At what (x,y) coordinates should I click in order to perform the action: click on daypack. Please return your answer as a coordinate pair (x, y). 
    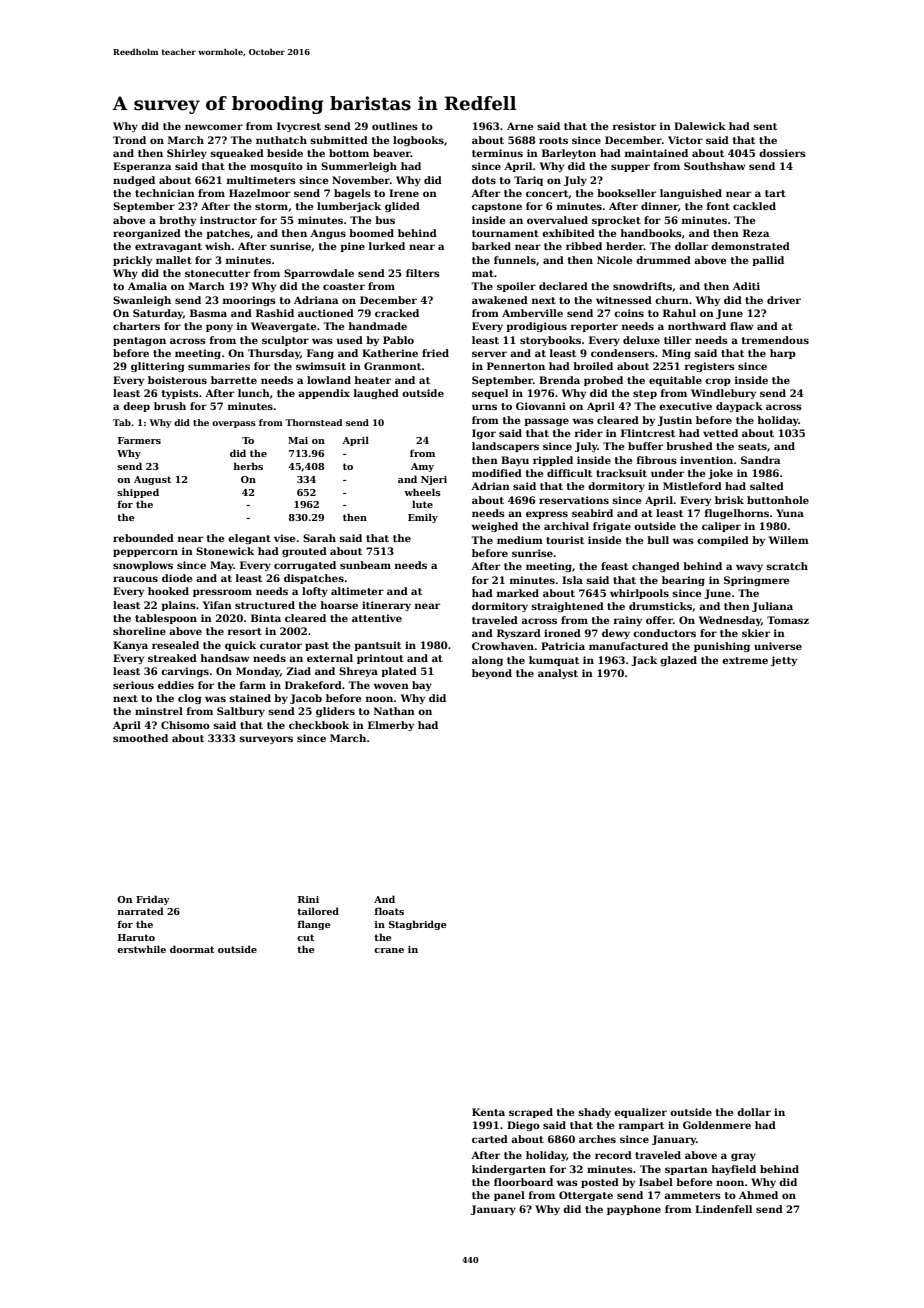
    Looking at the image, I should click on (739, 407).
